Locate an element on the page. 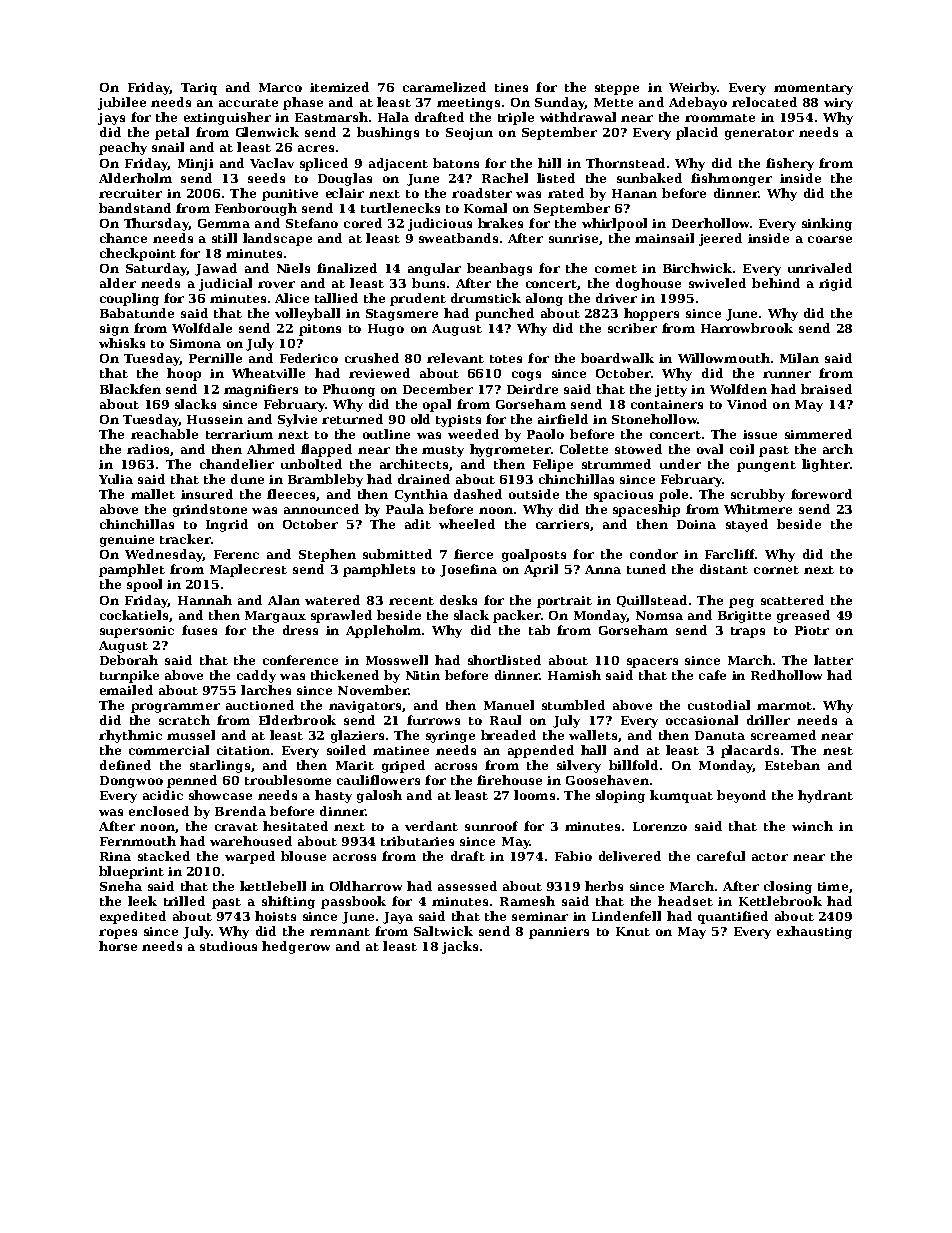 The image size is (952, 1233). Farcliff is located at coordinates (730, 554).
